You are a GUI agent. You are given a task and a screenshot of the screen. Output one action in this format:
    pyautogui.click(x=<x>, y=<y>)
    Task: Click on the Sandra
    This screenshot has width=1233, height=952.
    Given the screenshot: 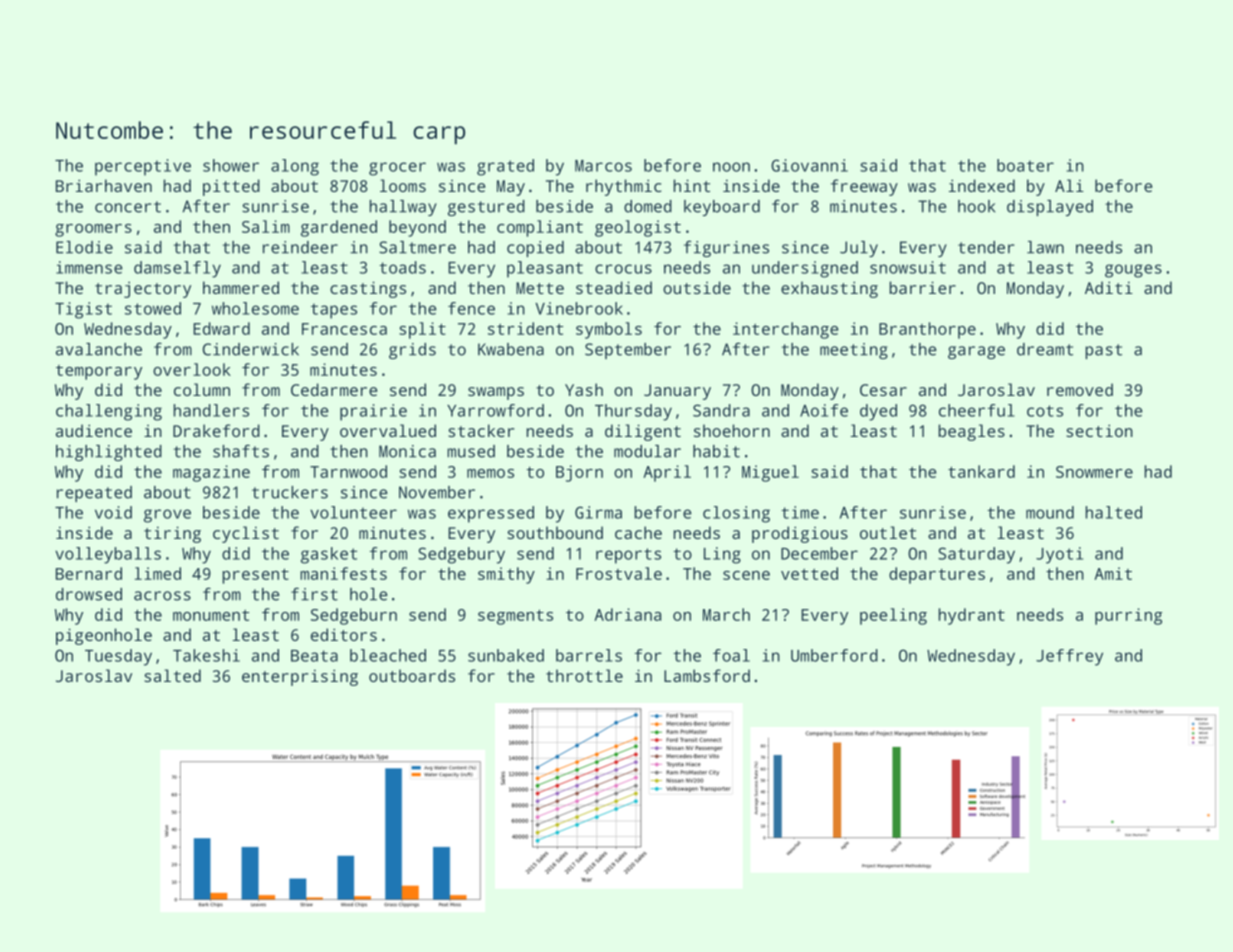 What is the action you would take?
    pyautogui.click(x=721, y=410)
